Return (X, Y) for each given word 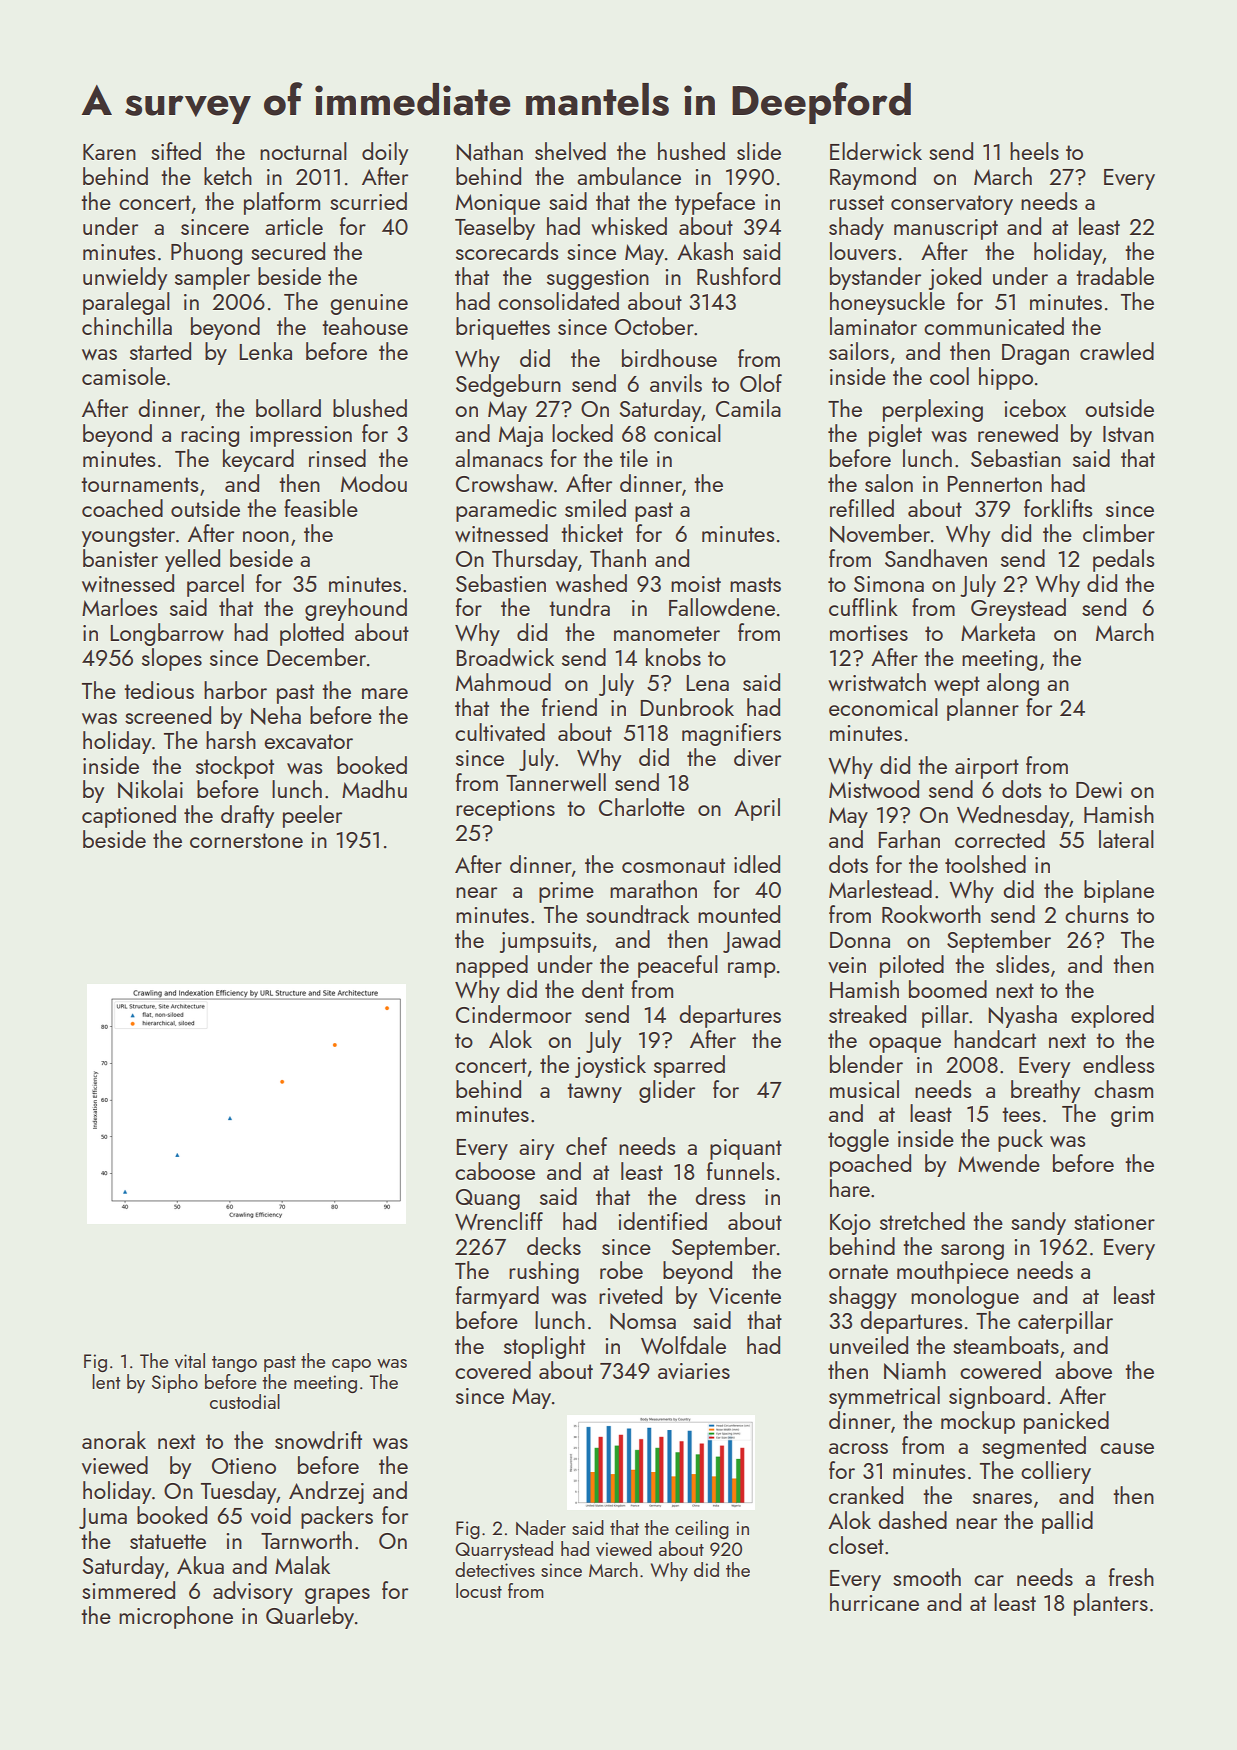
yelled (192, 560)
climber (1119, 533)
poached (870, 1165)
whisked (629, 226)
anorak (114, 1440)
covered (493, 1370)
